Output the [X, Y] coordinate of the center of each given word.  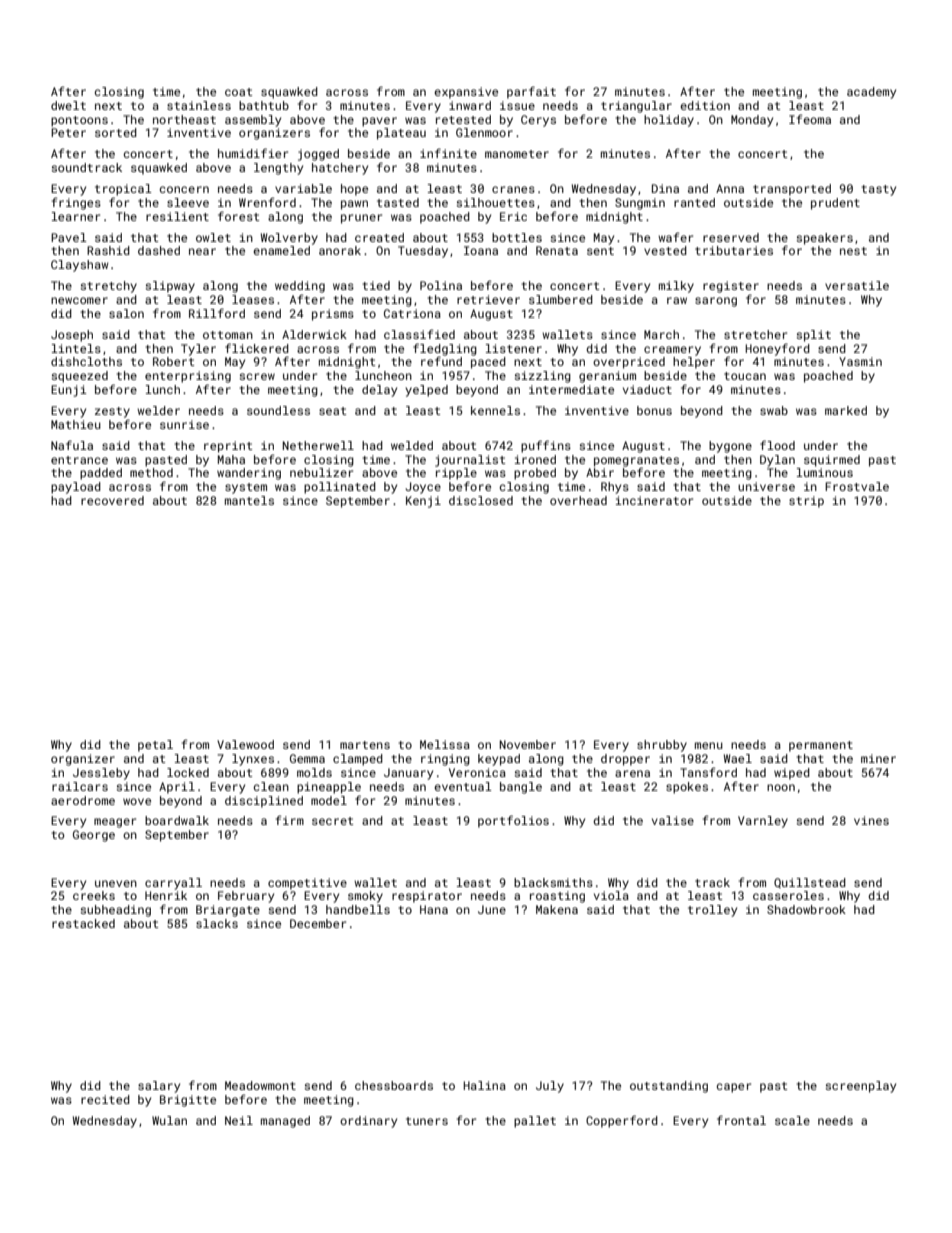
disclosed [481, 500]
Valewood [245, 744]
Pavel [69, 237]
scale [792, 1120]
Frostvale [857, 486]
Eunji [69, 391]
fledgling [445, 349]
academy [871, 93]
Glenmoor [484, 132]
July [550, 1087]
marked [846, 410]
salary [159, 1087]
